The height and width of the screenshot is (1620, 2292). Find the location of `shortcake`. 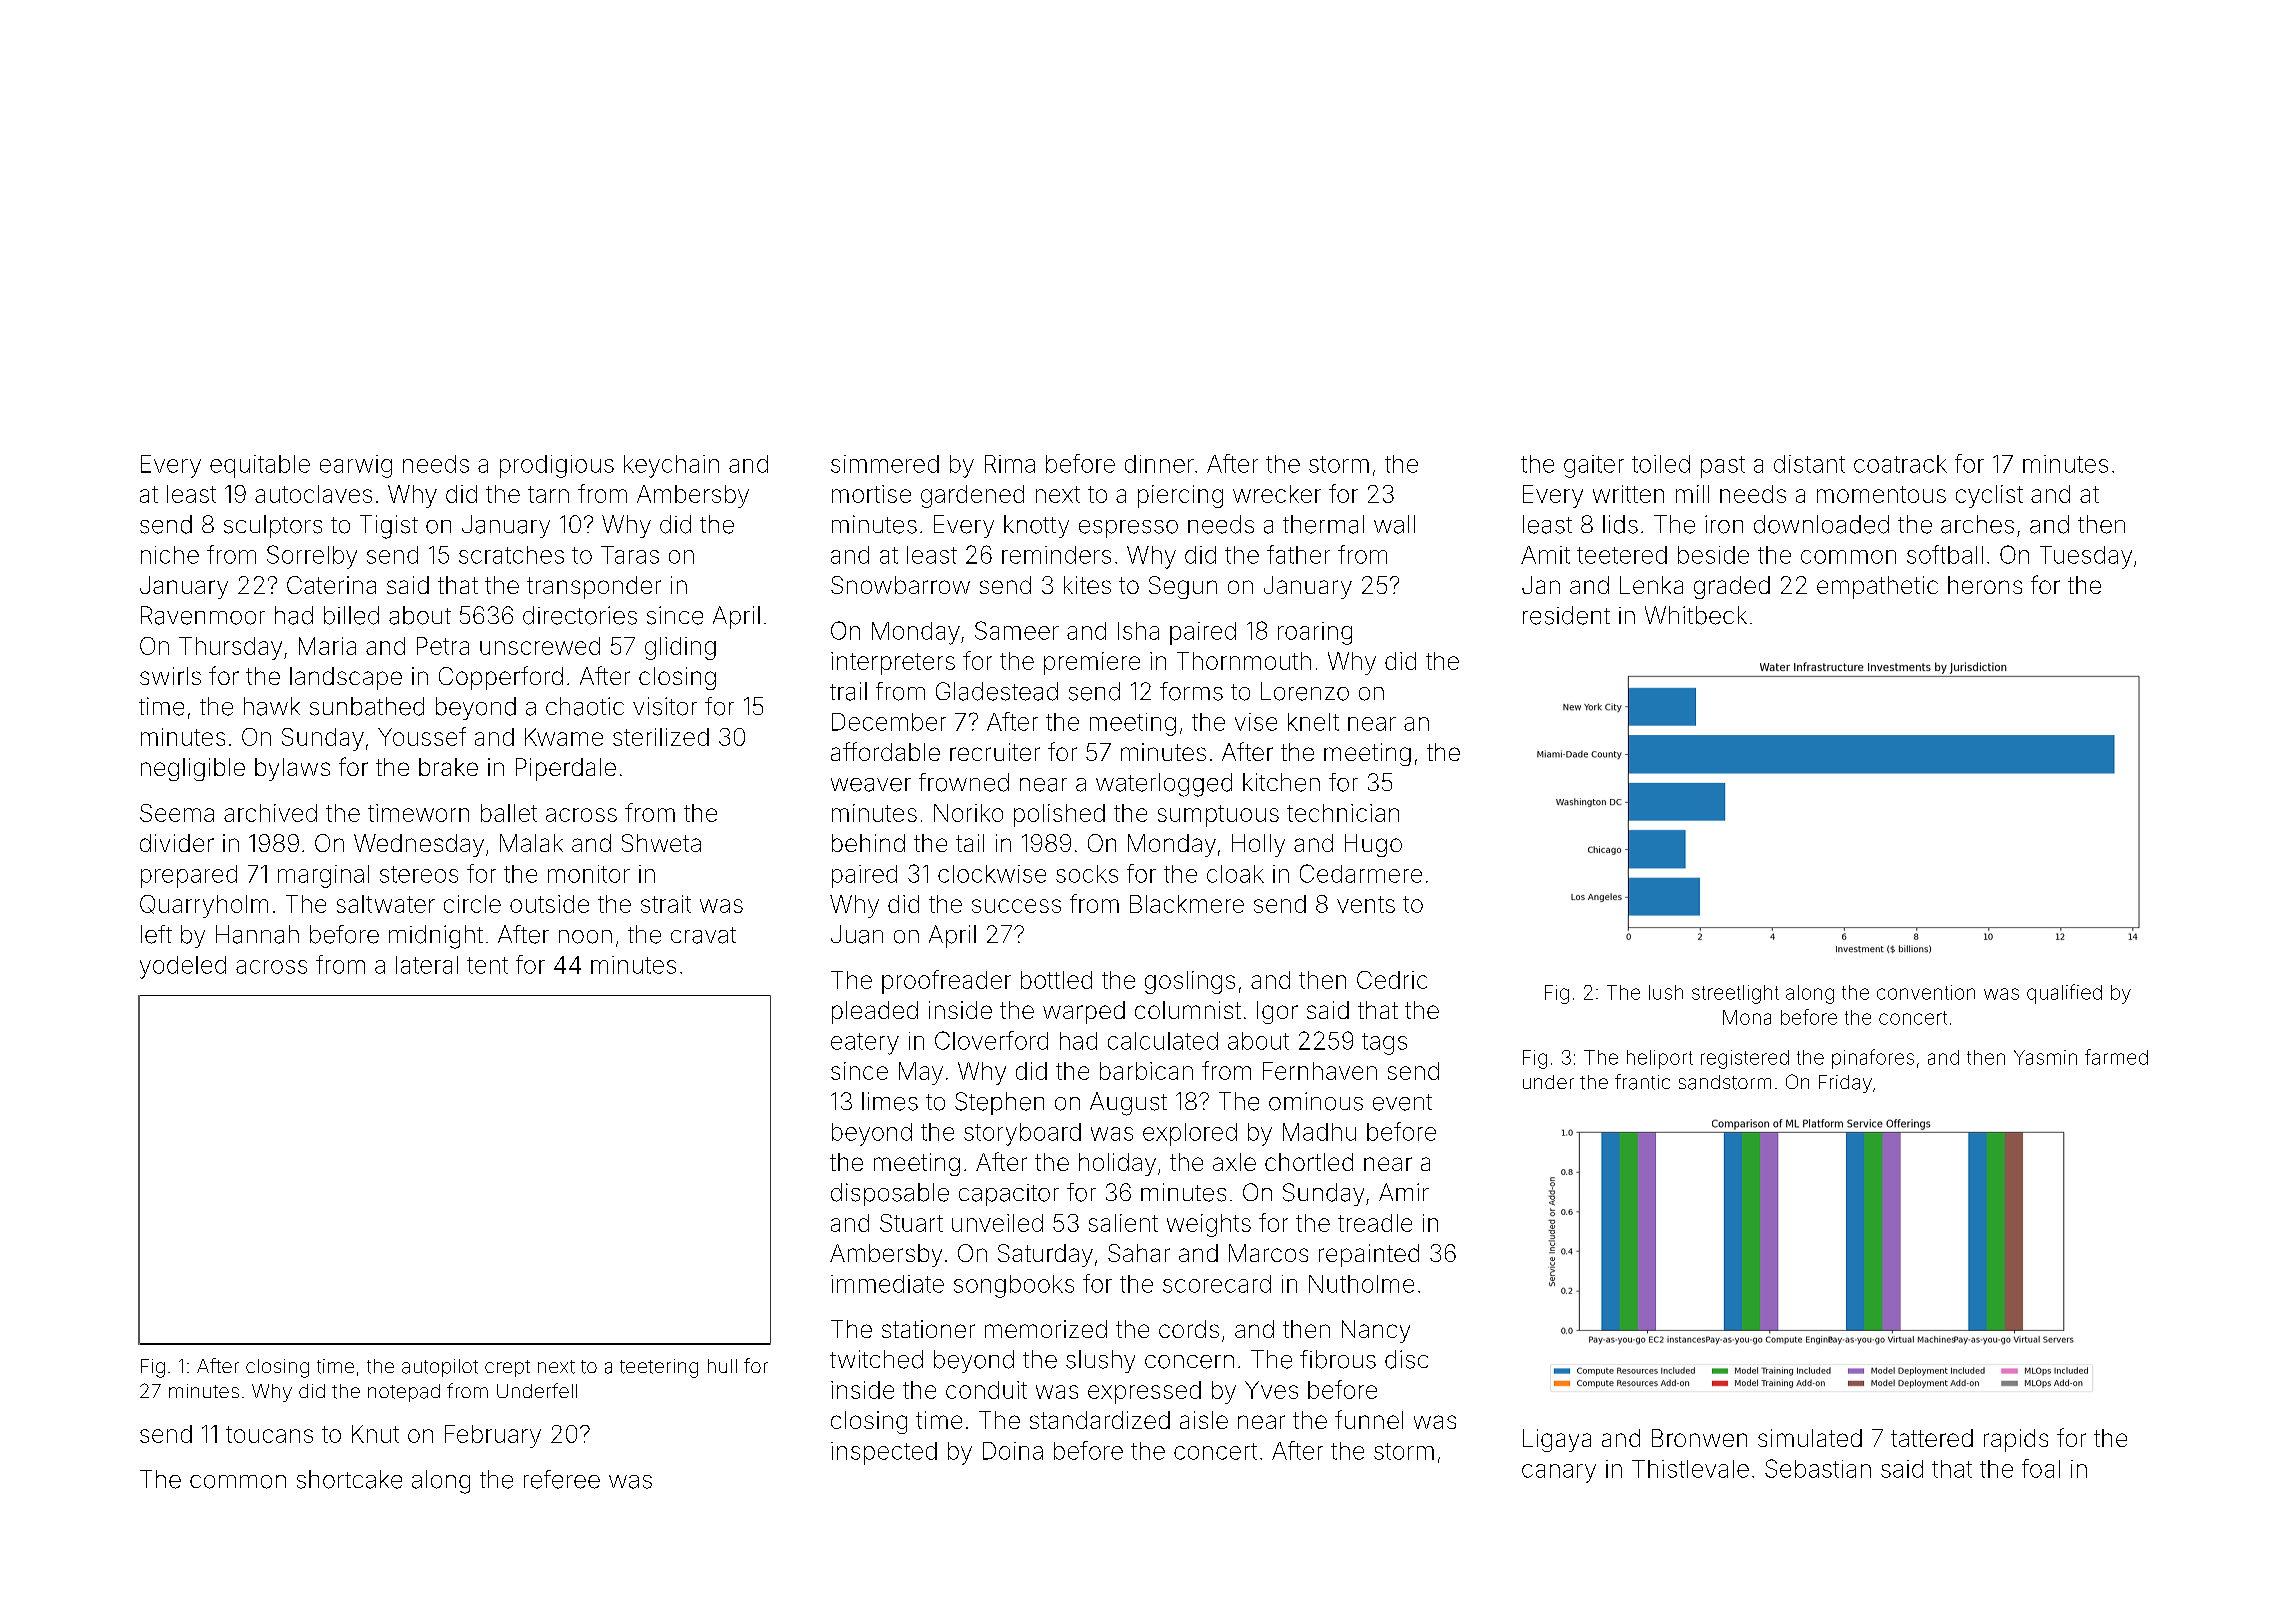

shortcake is located at coordinates (349, 1479).
